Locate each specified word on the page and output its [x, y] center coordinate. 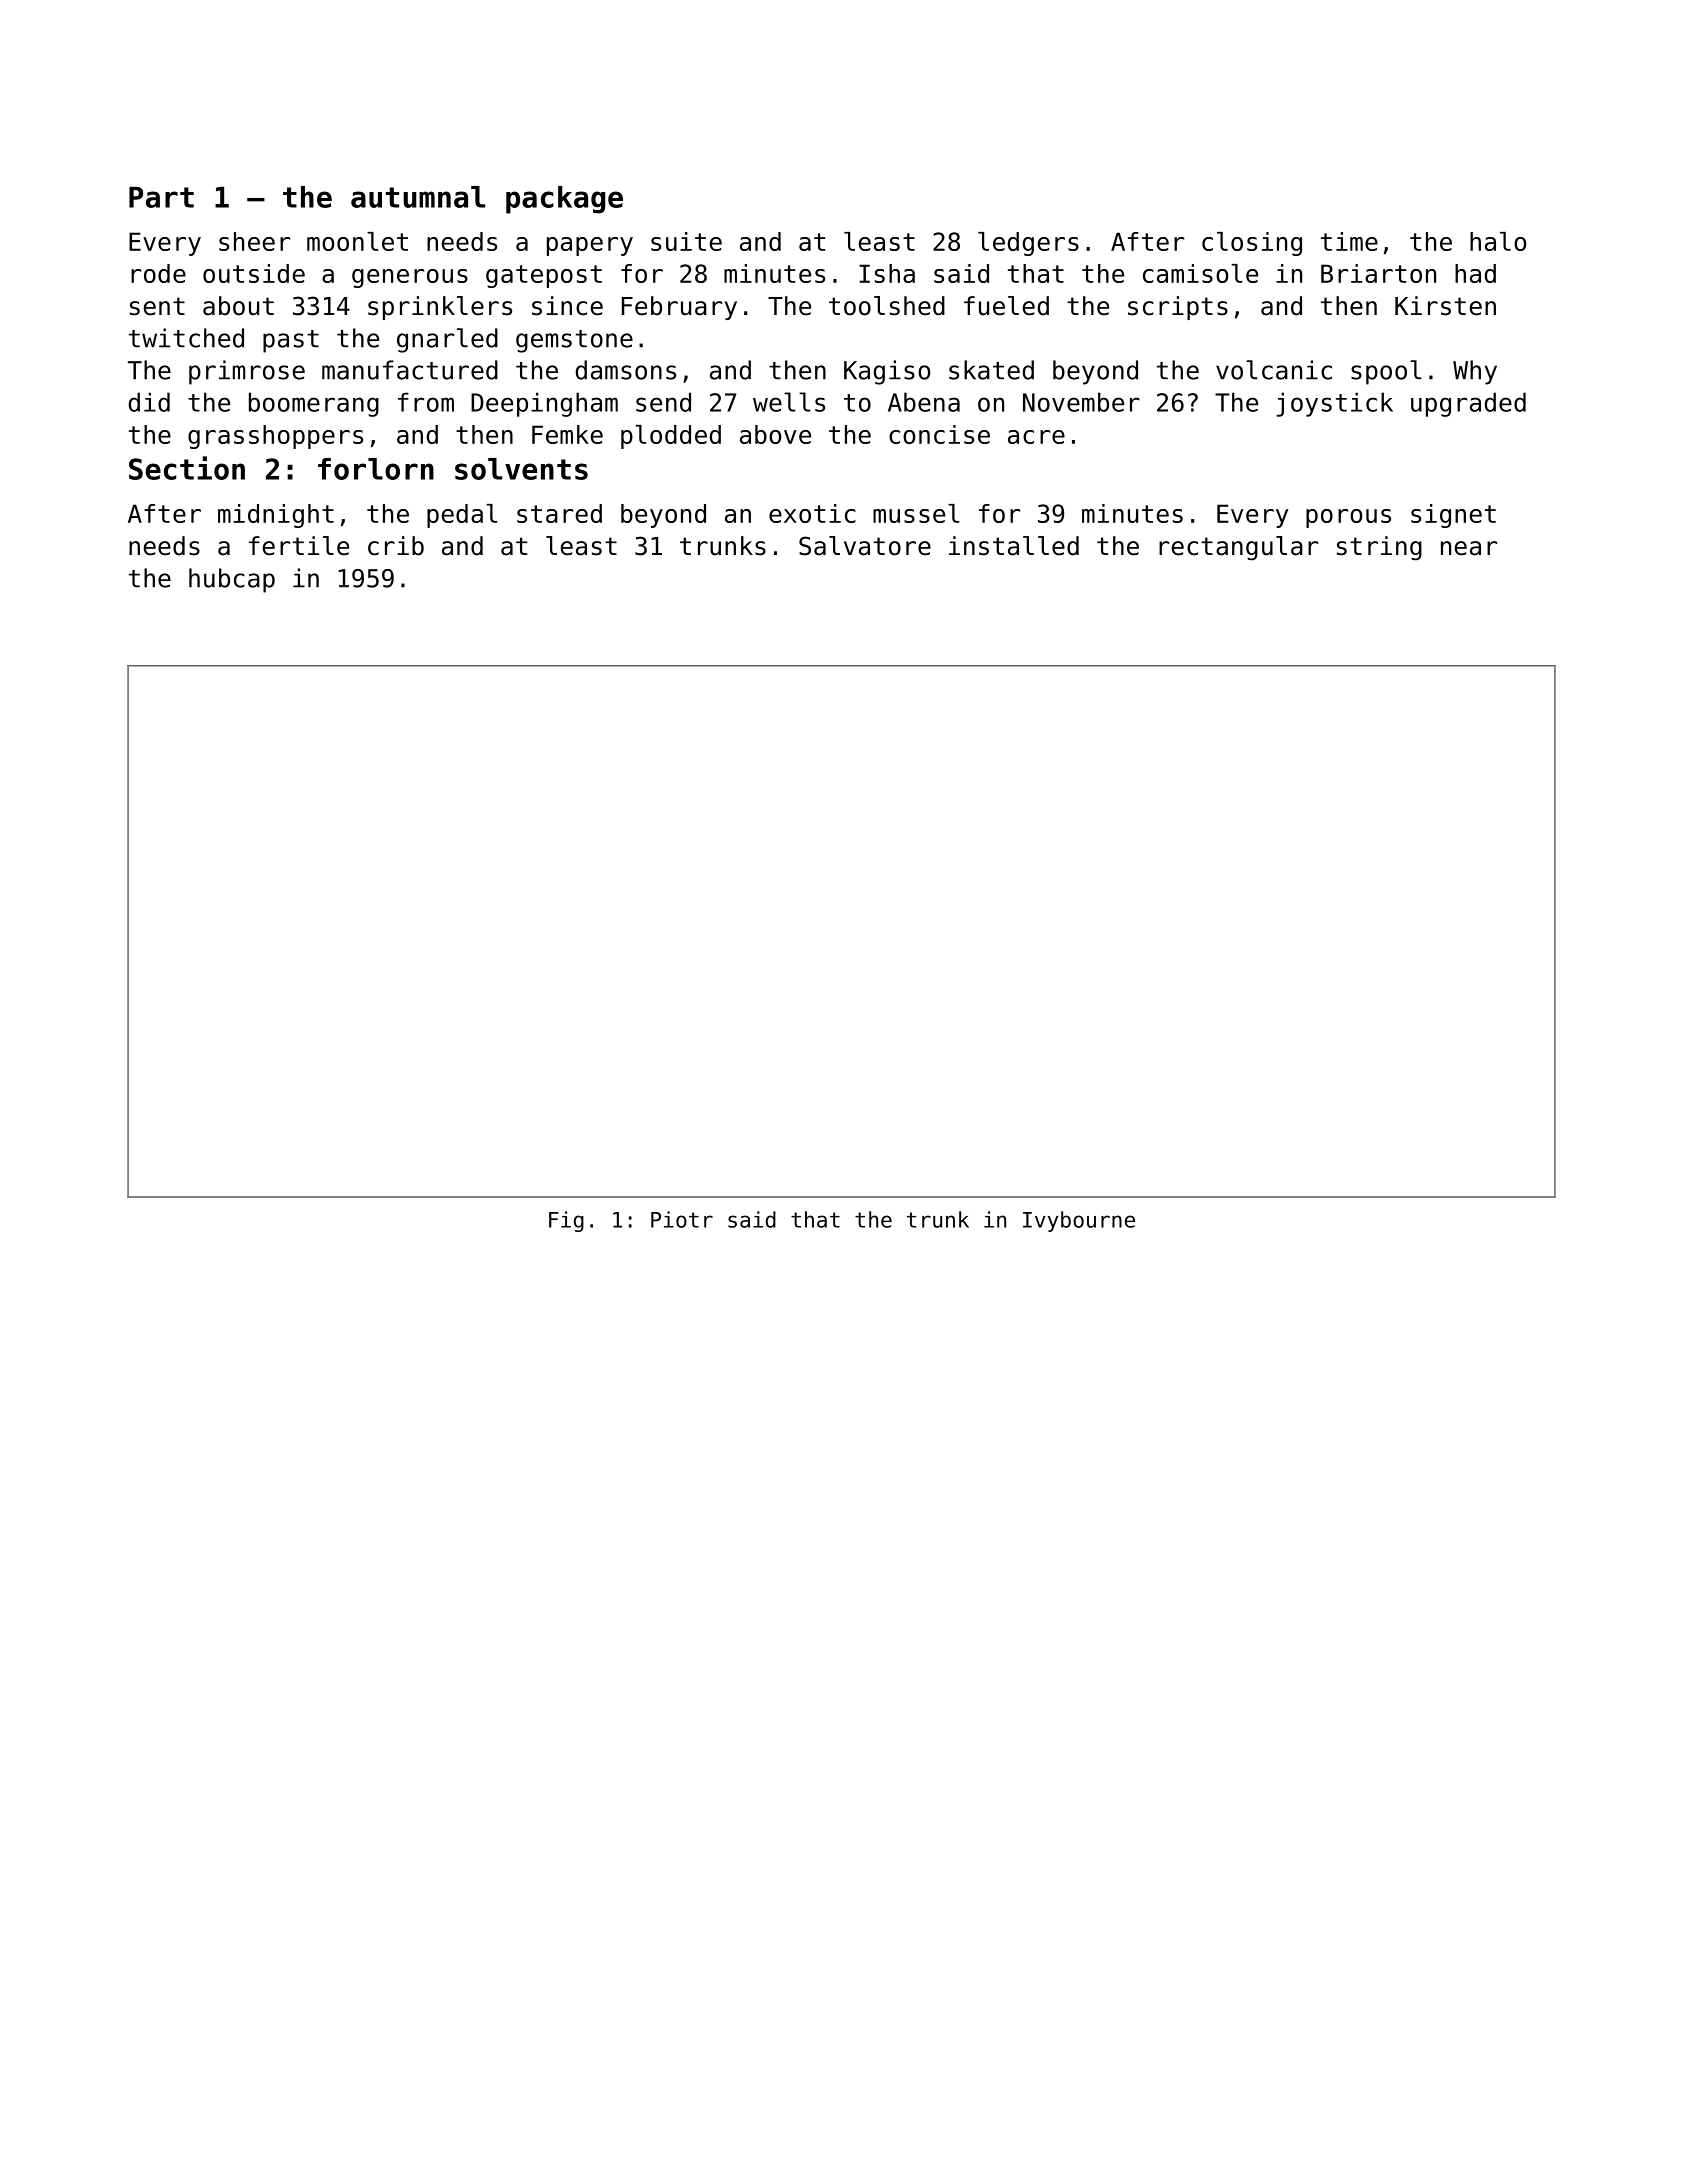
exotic [812, 513]
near [1469, 548]
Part [161, 197]
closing [1252, 244]
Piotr [682, 1219]
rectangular [1238, 548]
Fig [566, 1221]
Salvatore [865, 546]
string [1379, 548]
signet [1453, 516]
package [564, 200]
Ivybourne [1079, 1221]
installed [1014, 546]
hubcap [232, 580]
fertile [299, 546]
